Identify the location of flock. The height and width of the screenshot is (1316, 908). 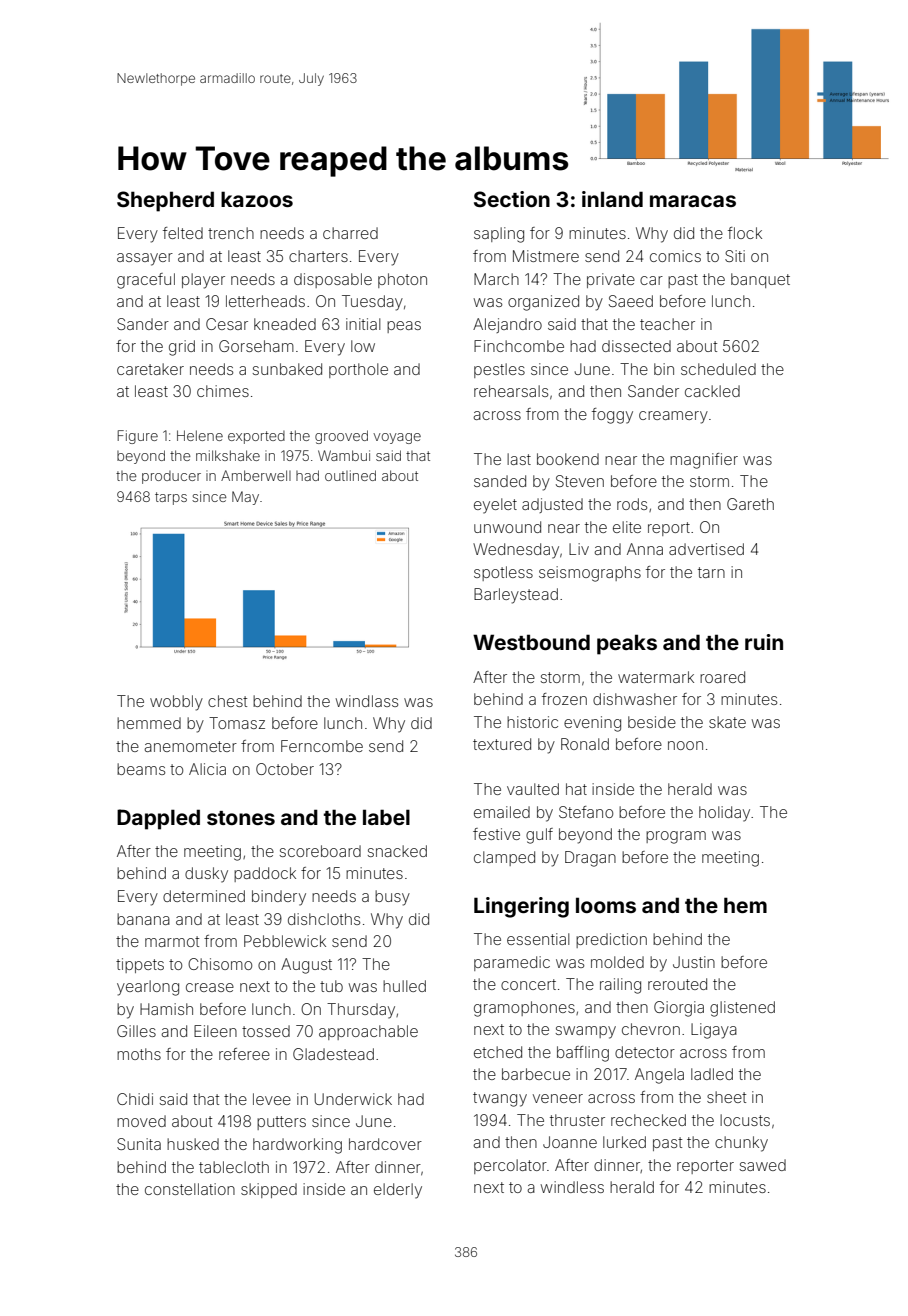
(745, 233).
